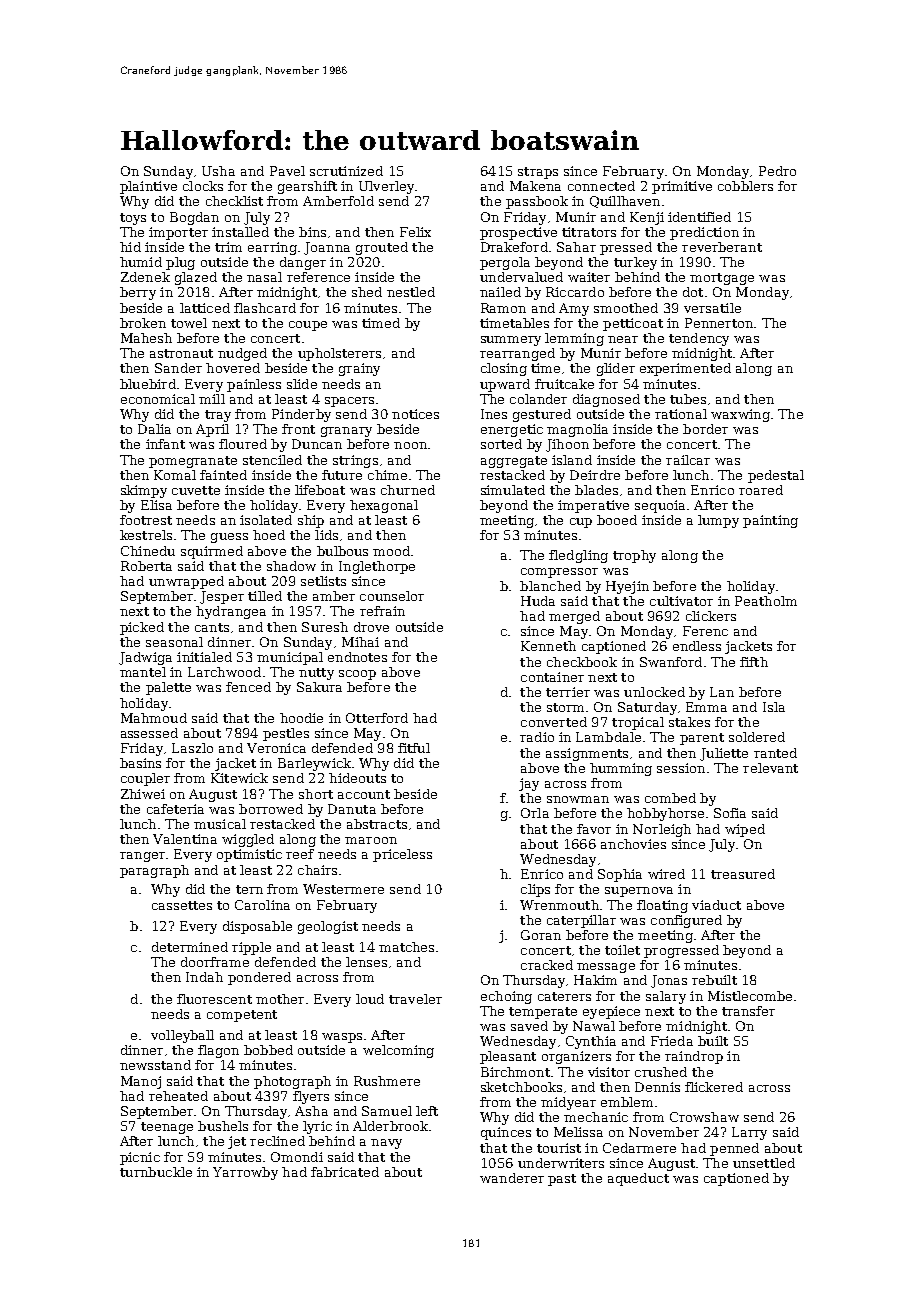 Image resolution: width=924 pixels, height=1308 pixels. I want to click on sketchbooks, so click(521, 1087).
